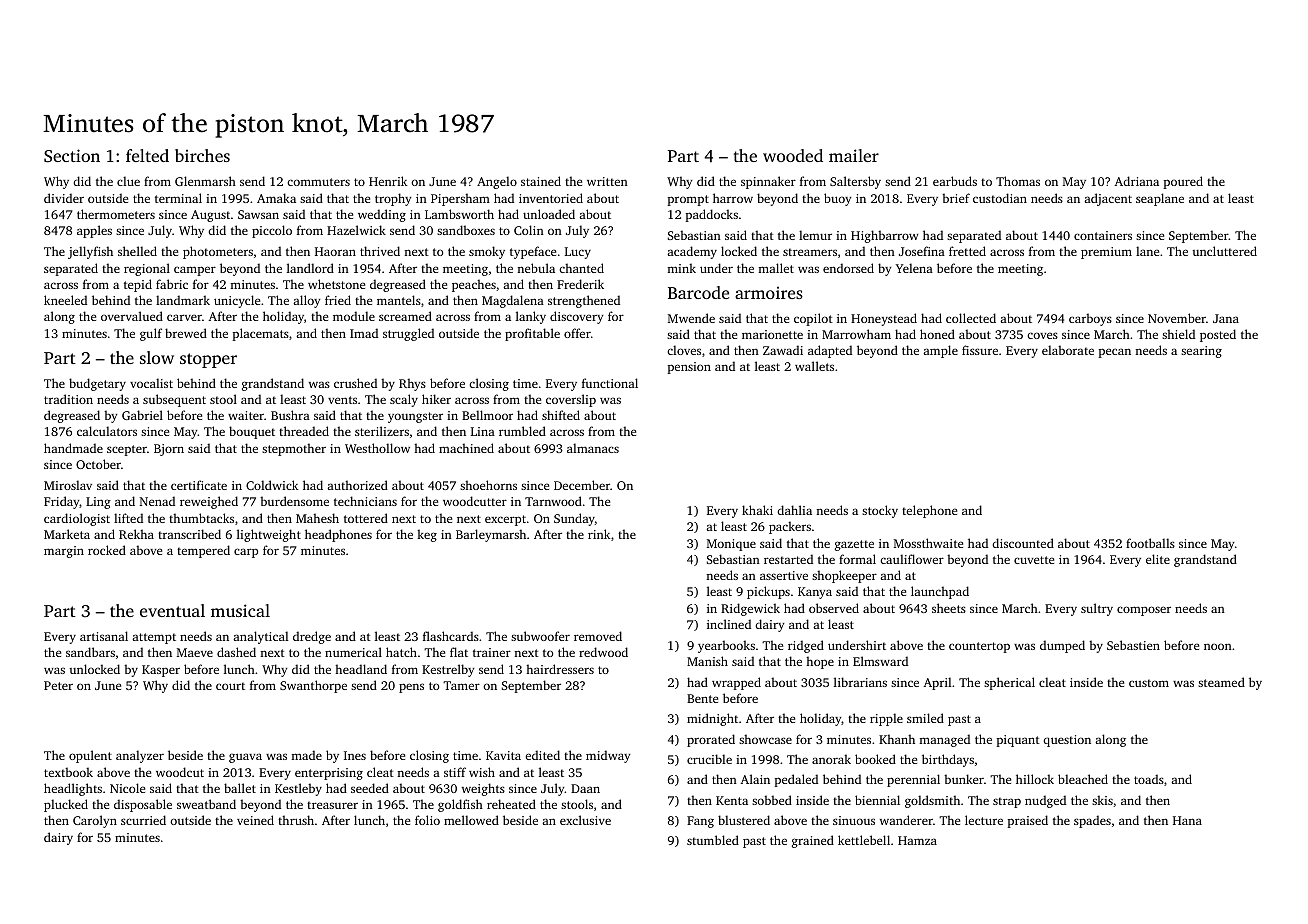 The height and width of the page is (924, 1308). Describe the element at coordinates (1115, 353) in the page. I see `pecan` at that location.
